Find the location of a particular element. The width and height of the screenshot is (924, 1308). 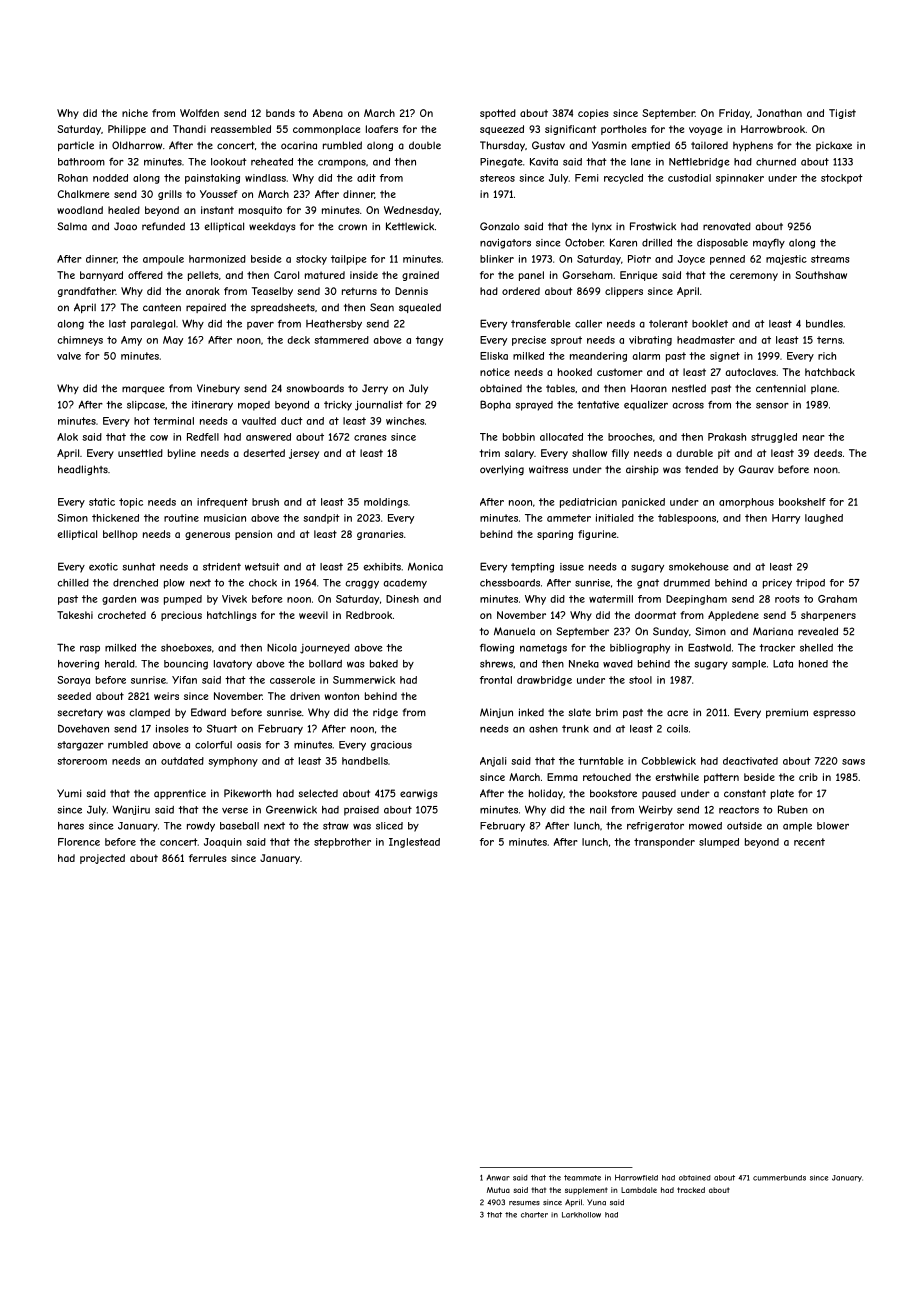

pricey is located at coordinates (777, 584).
